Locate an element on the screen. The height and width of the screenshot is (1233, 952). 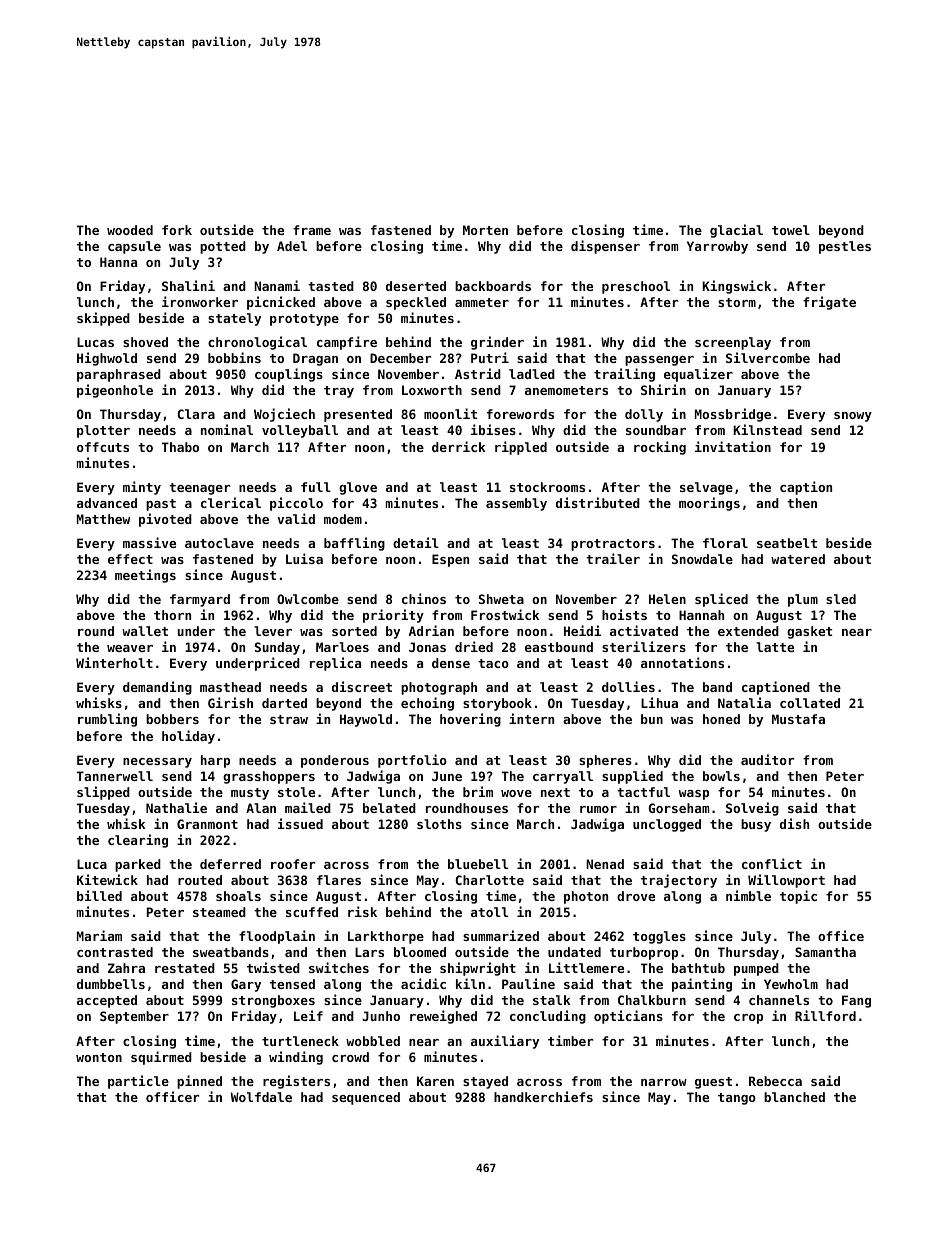
sequenced is located at coordinates (366, 1098).
